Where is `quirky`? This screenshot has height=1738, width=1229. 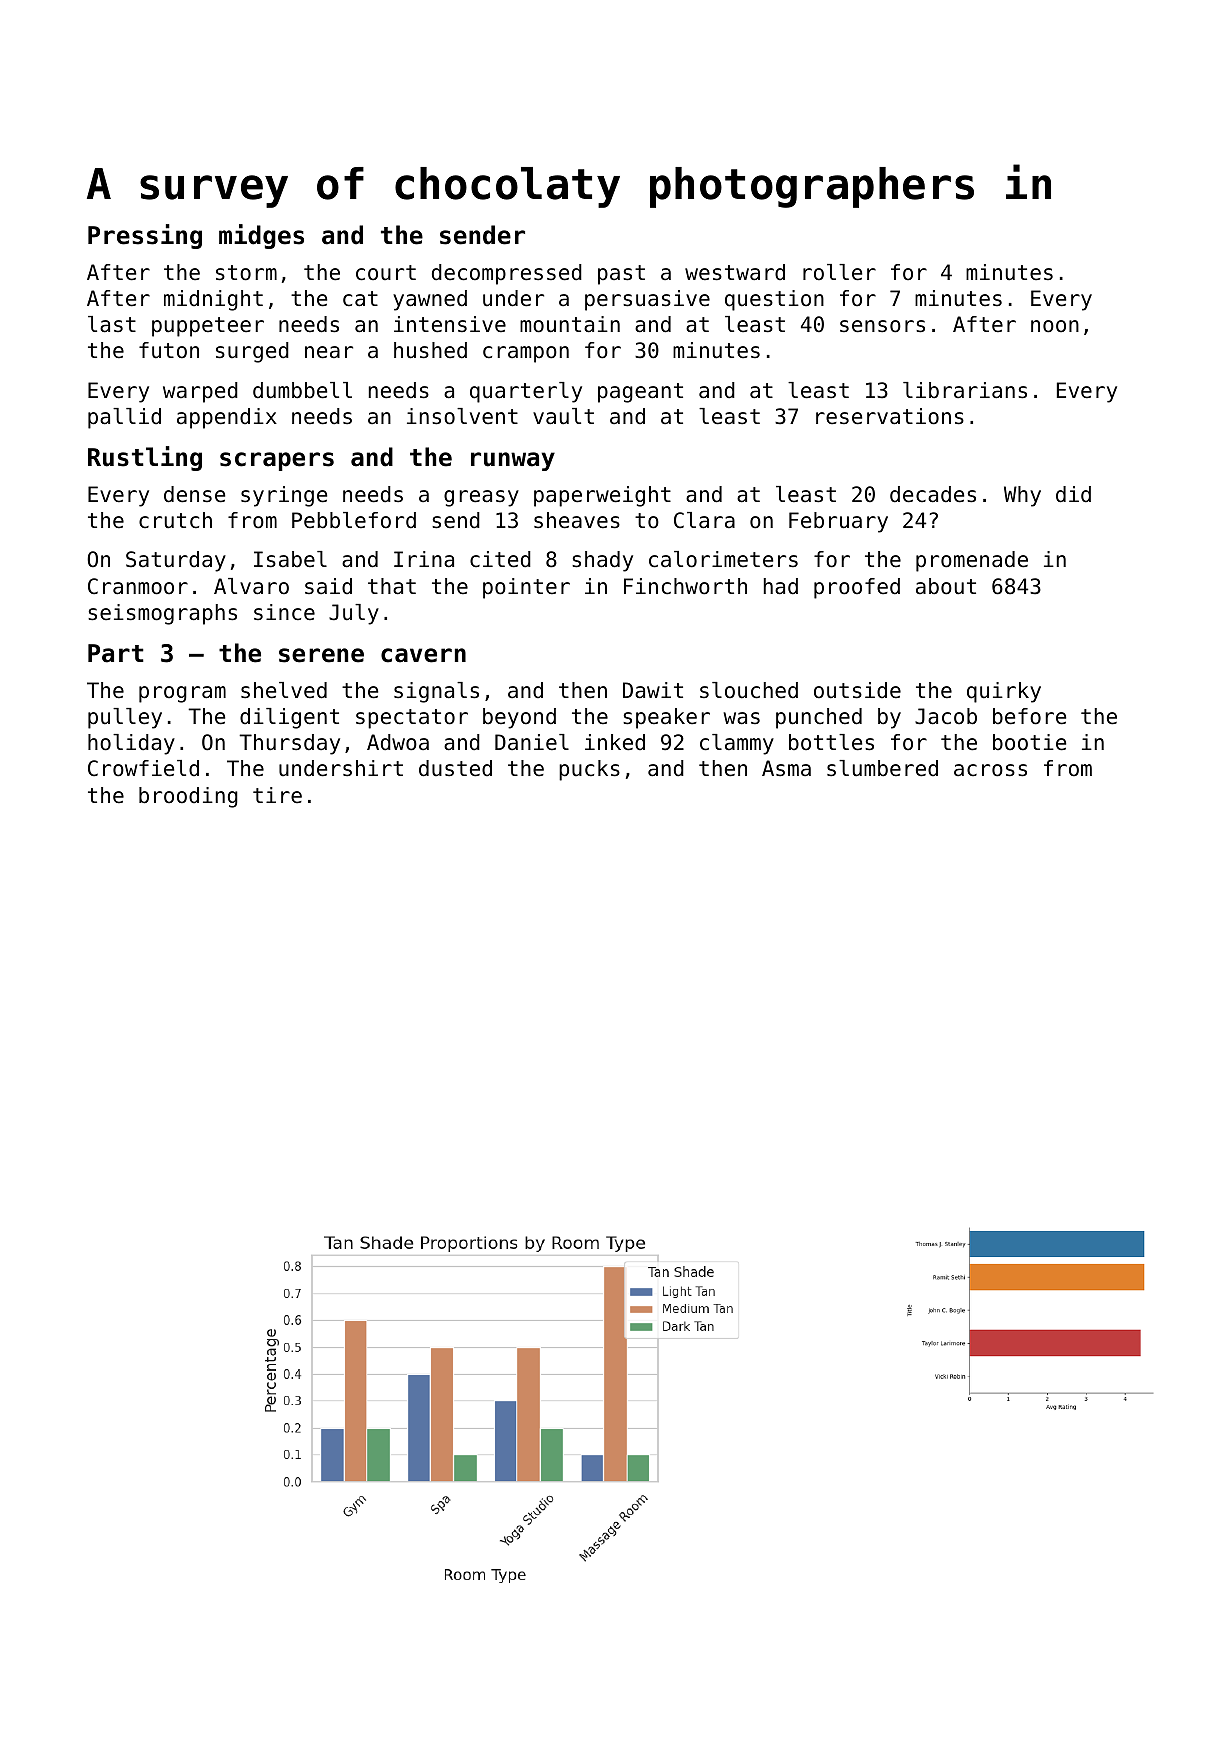
quirky is located at coordinates (1004, 692).
